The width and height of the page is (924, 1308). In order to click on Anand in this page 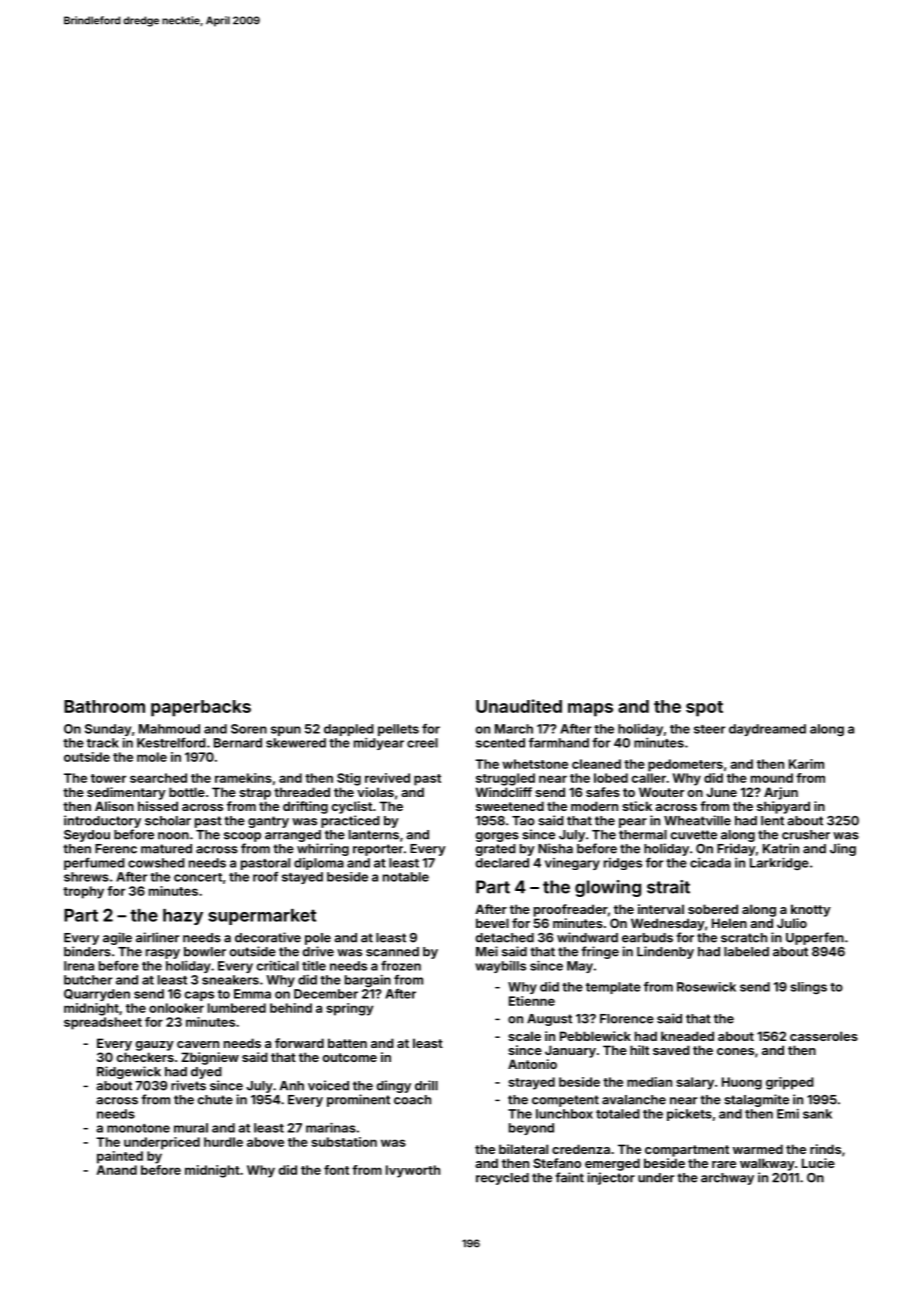, I will do `click(117, 1170)`.
